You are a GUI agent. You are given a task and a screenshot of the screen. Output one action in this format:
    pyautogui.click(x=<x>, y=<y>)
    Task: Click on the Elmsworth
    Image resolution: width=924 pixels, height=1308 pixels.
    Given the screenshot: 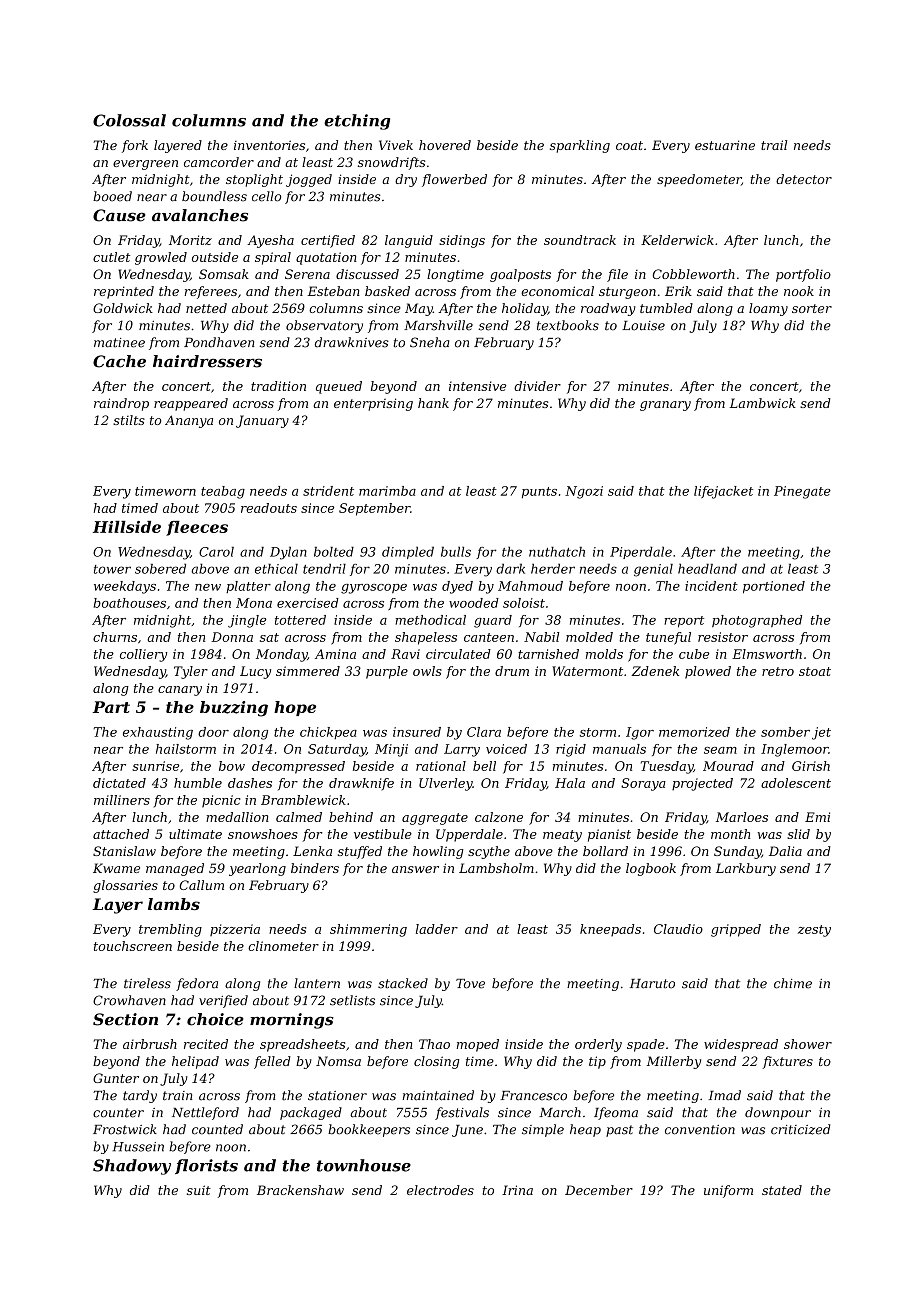 What is the action you would take?
    pyautogui.click(x=767, y=654)
